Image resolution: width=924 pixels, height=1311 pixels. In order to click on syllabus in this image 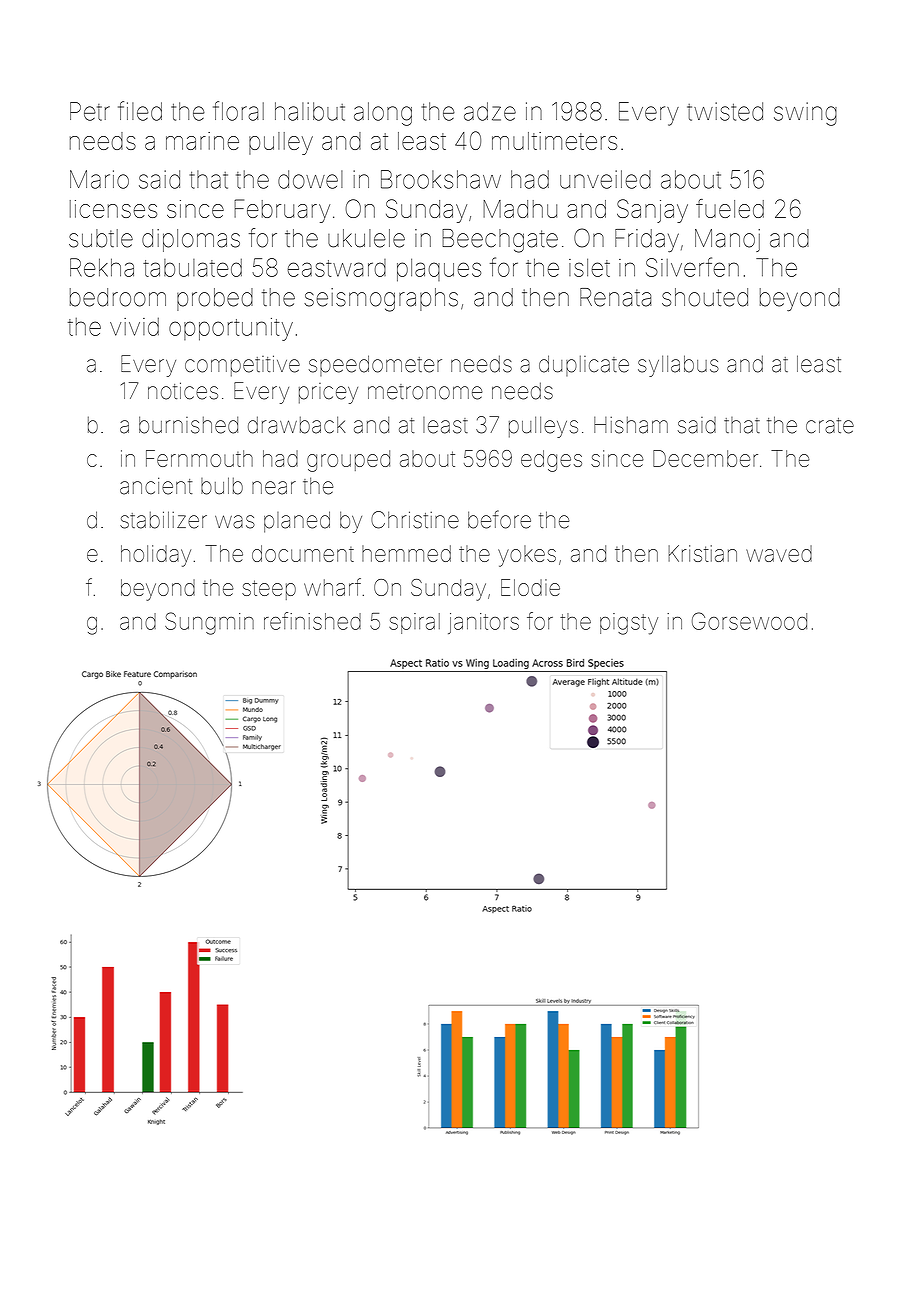, I will do `click(678, 366)`.
